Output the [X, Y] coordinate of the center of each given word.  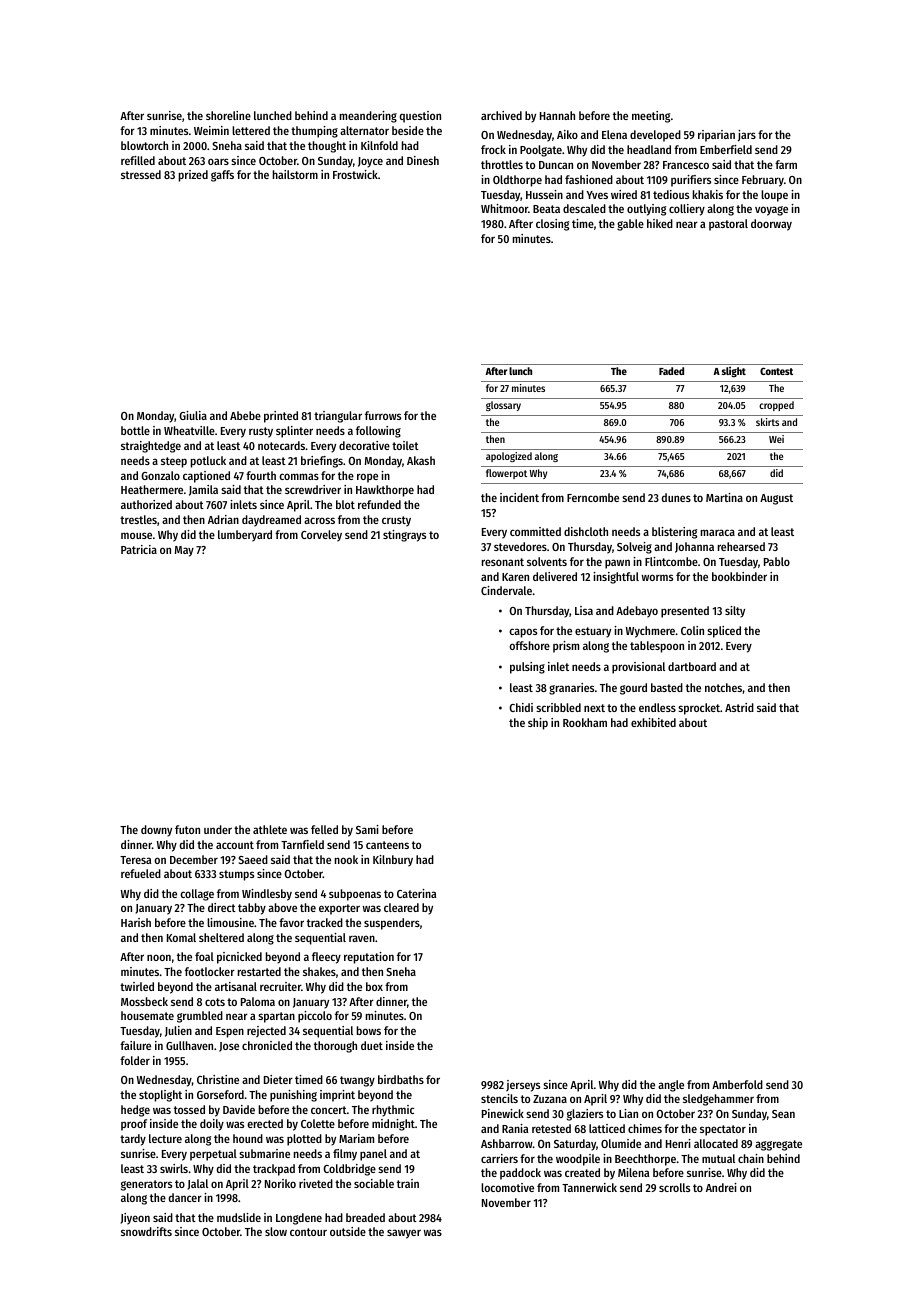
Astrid [739, 707]
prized [193, 176]
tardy [133, 1140]
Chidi [521, 707]
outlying [646, 210]
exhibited [653, 722]
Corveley [321, 536]
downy [156, 831]
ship [538, 724]
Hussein [544, 194]
